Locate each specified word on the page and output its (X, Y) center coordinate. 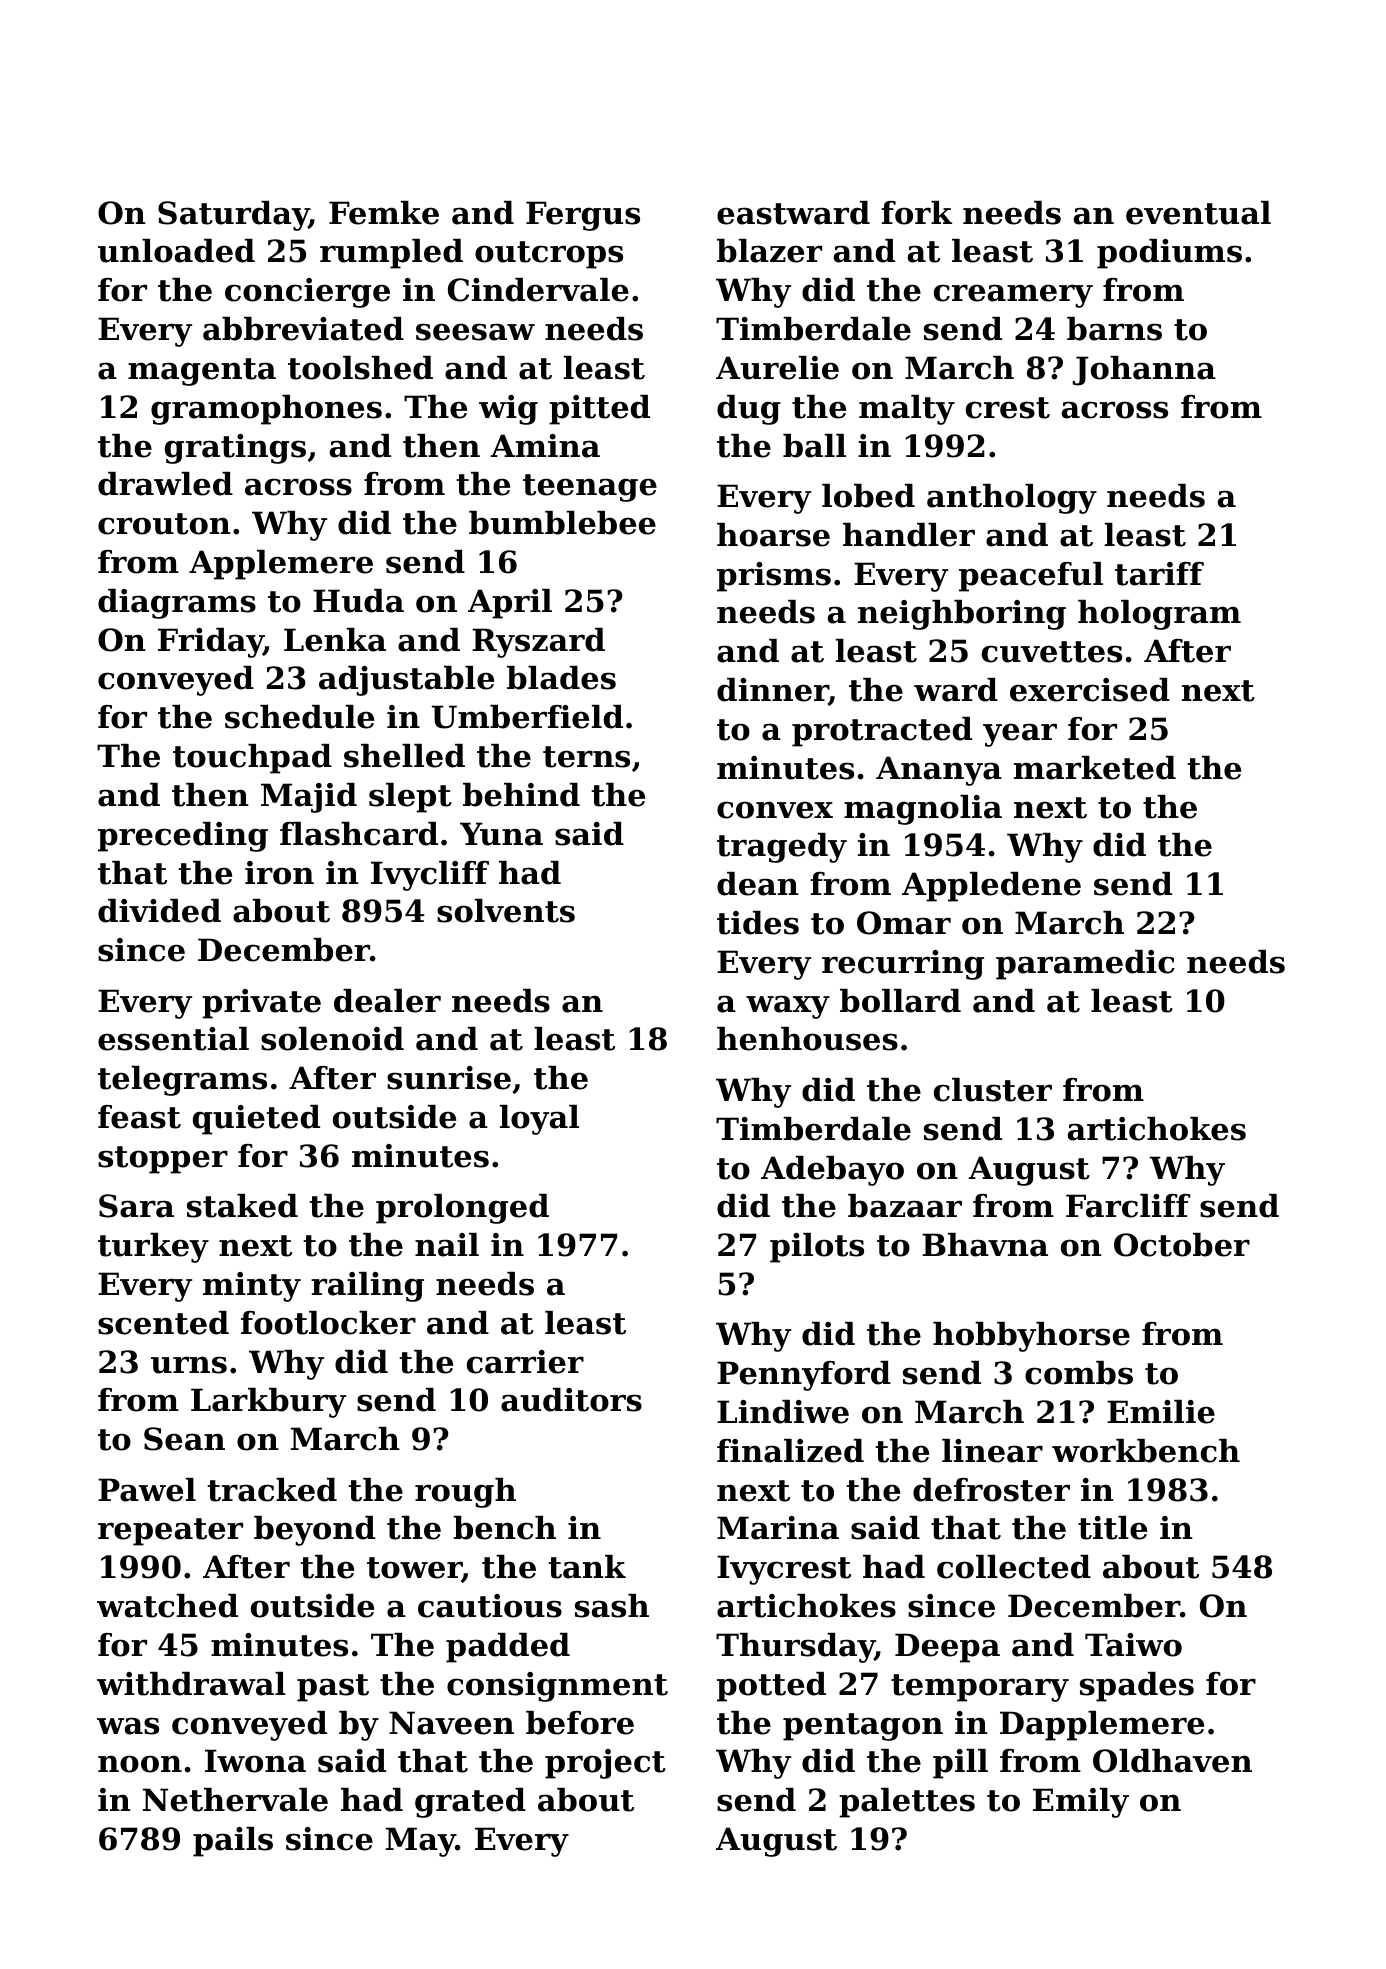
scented (163, 1323)
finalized (790, 1451)
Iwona (255, 1761)
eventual (1198, 213)
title (1112, 1528)
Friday (211, 643)
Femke (384, 213)
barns (1114, 329)
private (261, 1004)
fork (916, 213)
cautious (490, 1606)
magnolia (923, 810)
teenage (590, 488)
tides (758, 923)
